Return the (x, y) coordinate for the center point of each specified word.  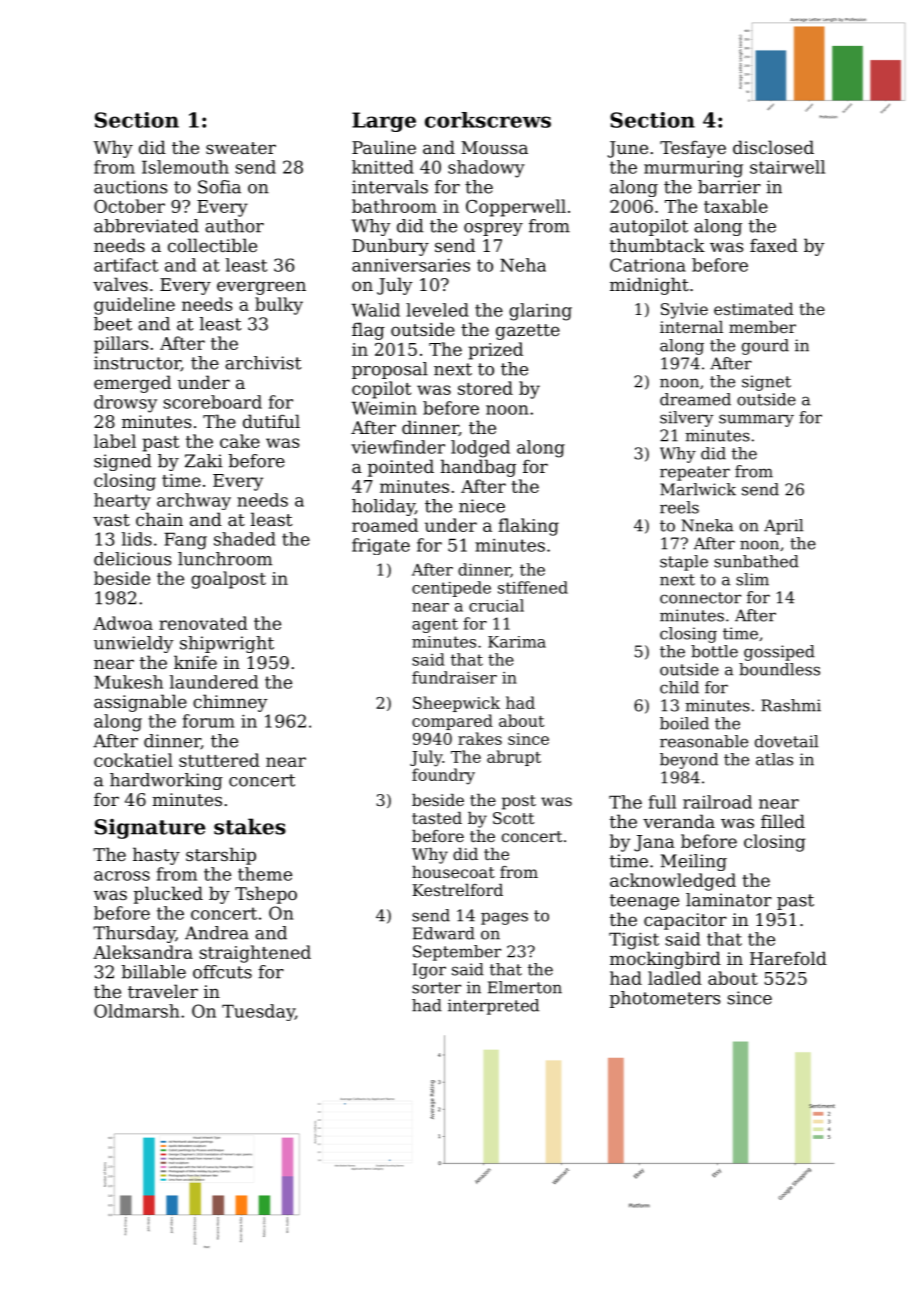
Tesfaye (693, 149)
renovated (203, 623)
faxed (774, 245)
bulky (279, 306)
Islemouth (185, 167)
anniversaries (411, 265)
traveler (163, 991)
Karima (517, 642)
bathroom (394, 206)
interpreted (493, 1007)
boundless (779, 669)
